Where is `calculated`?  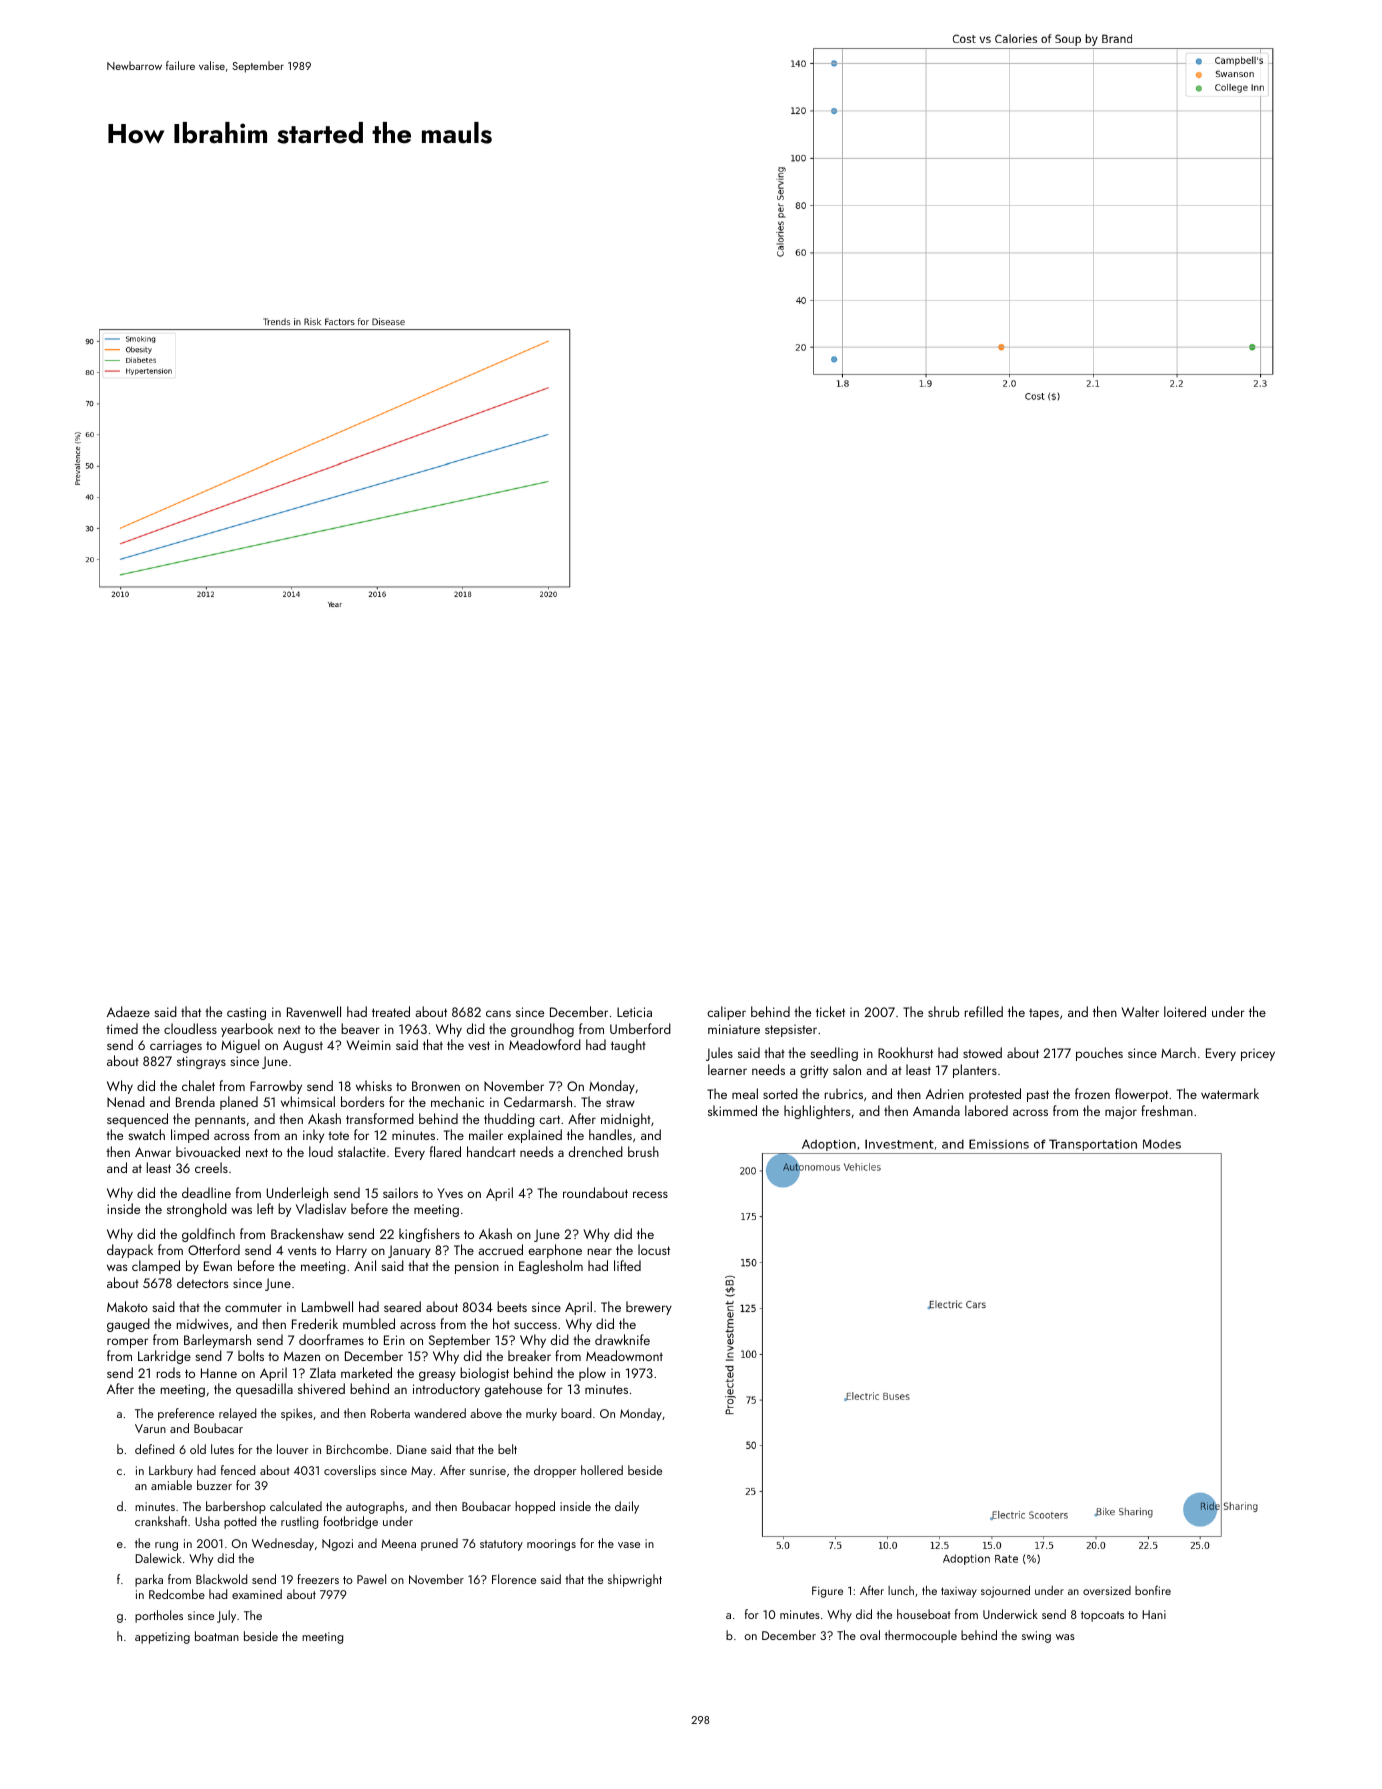 calculated is located at coordinates (296, 1506).
